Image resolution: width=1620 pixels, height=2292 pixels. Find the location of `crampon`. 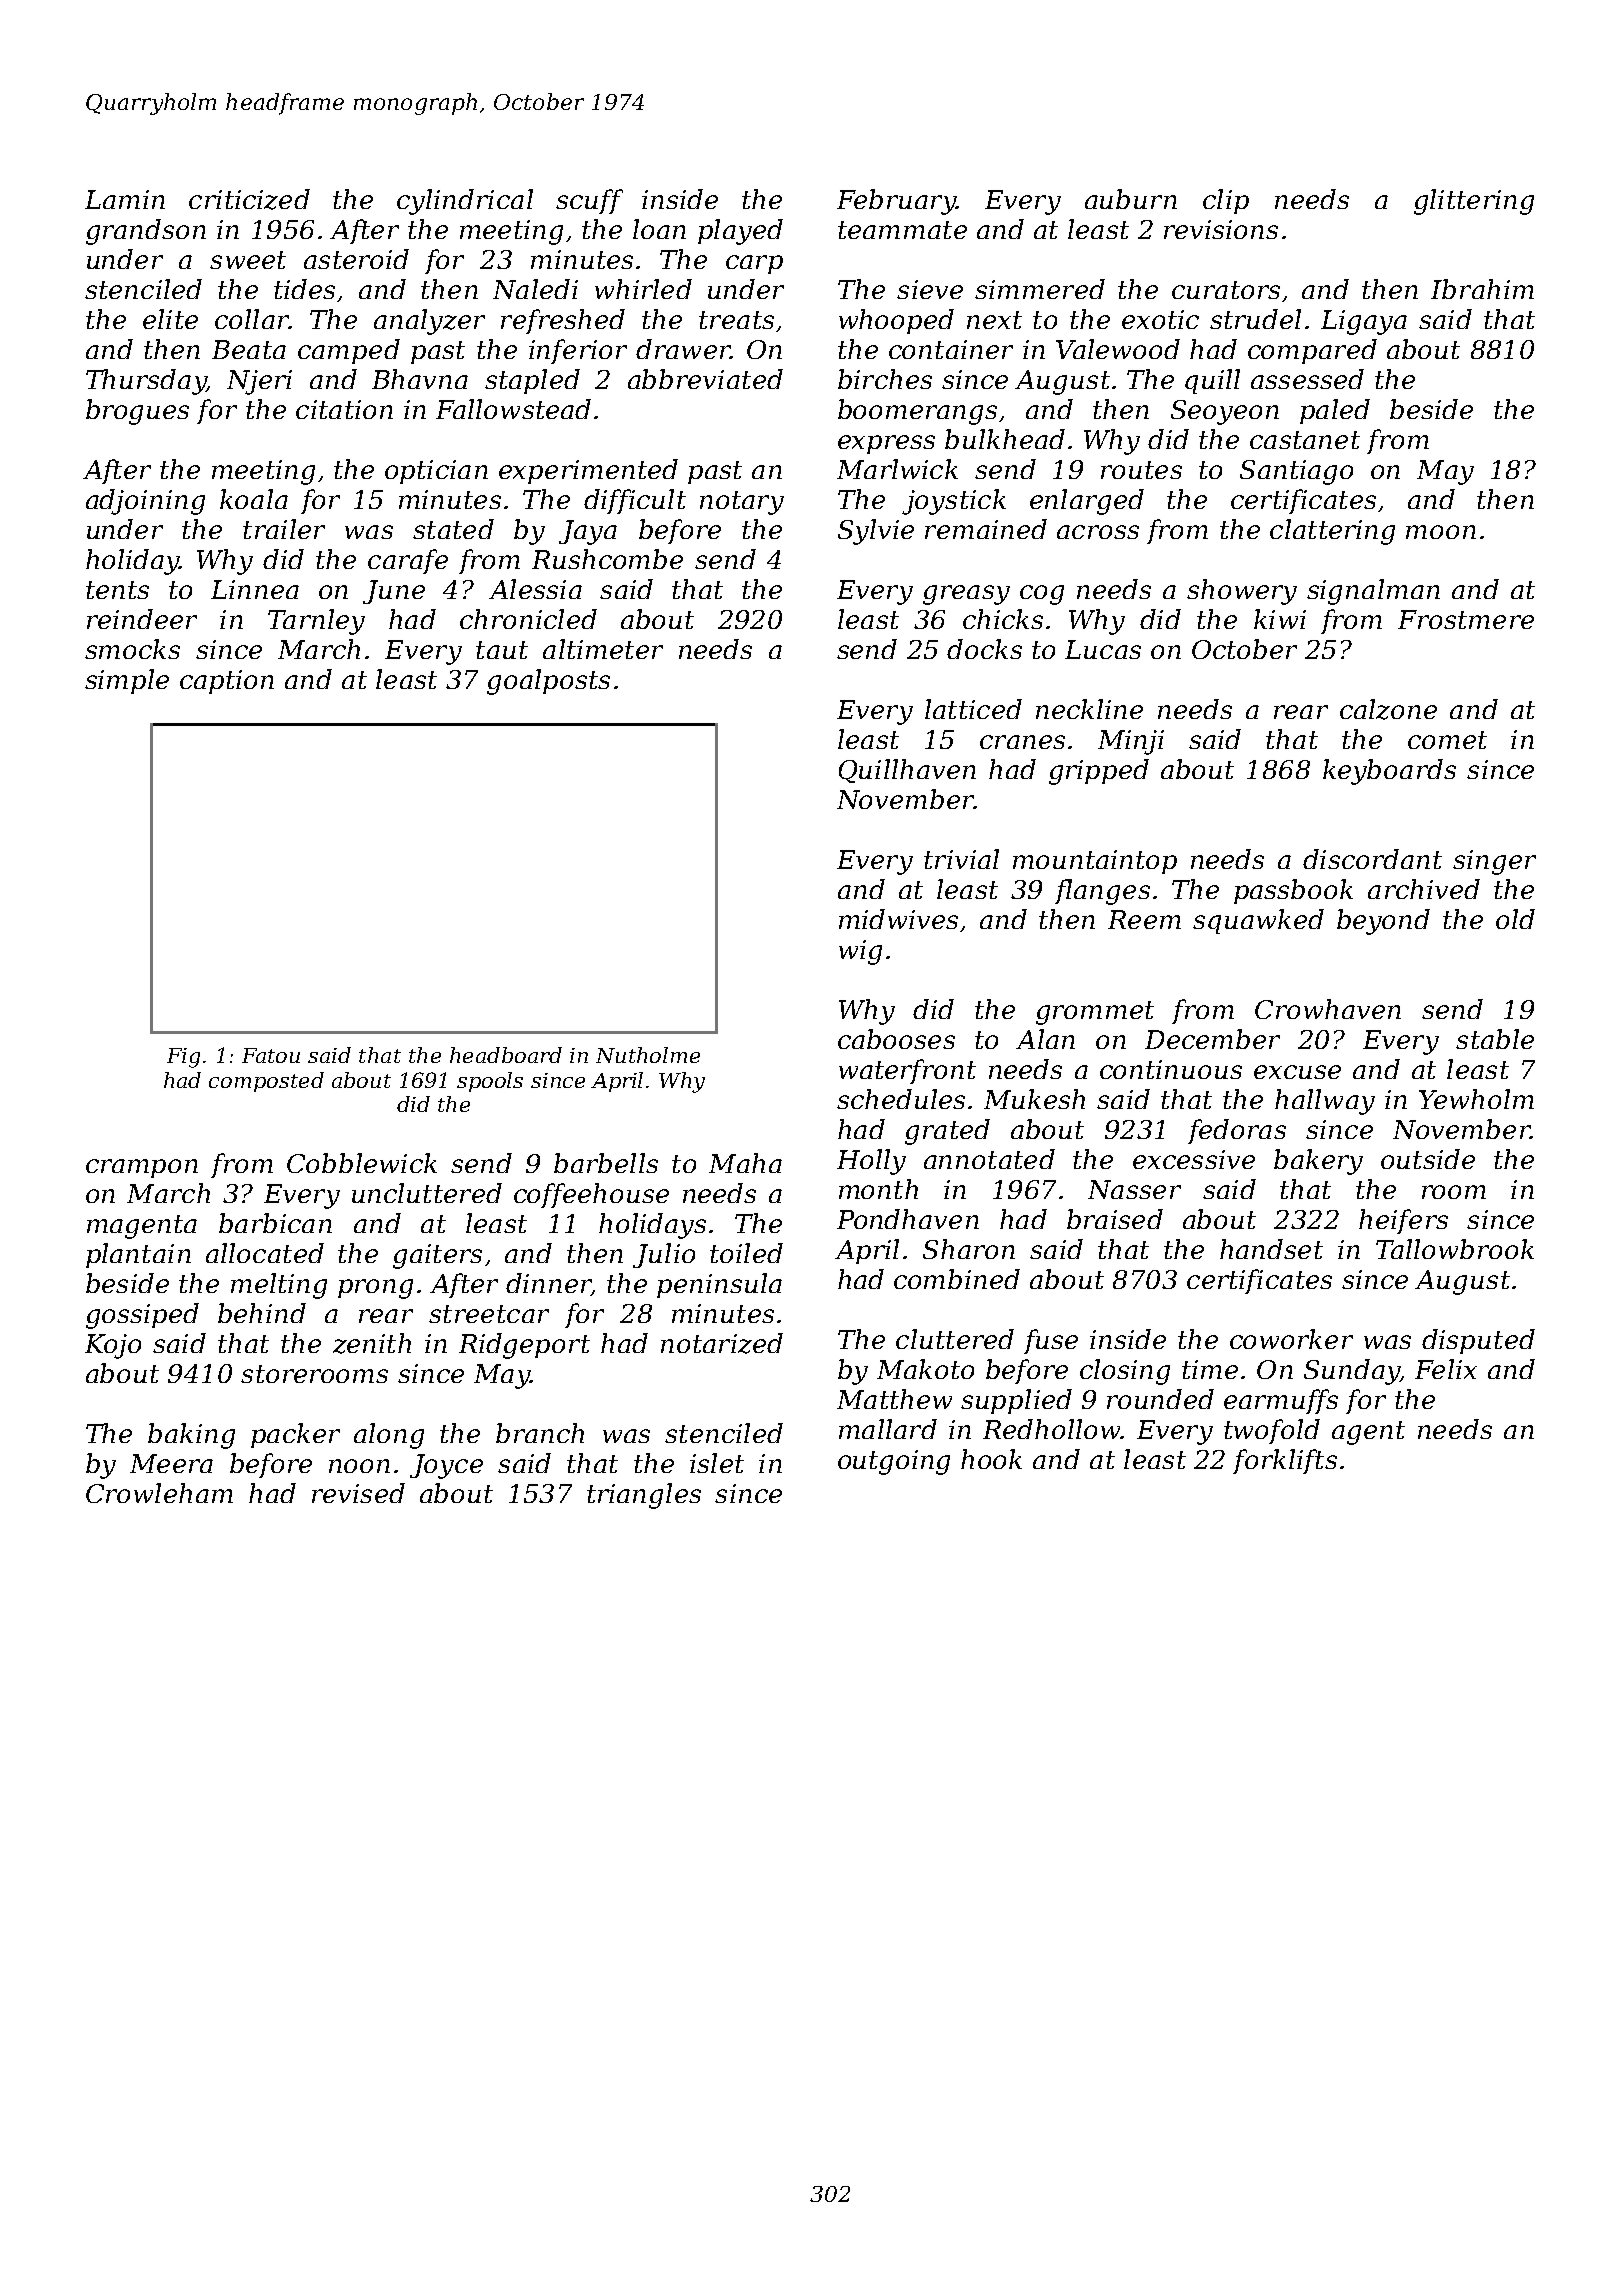

crampon is located at coordinates (142, 1168).
